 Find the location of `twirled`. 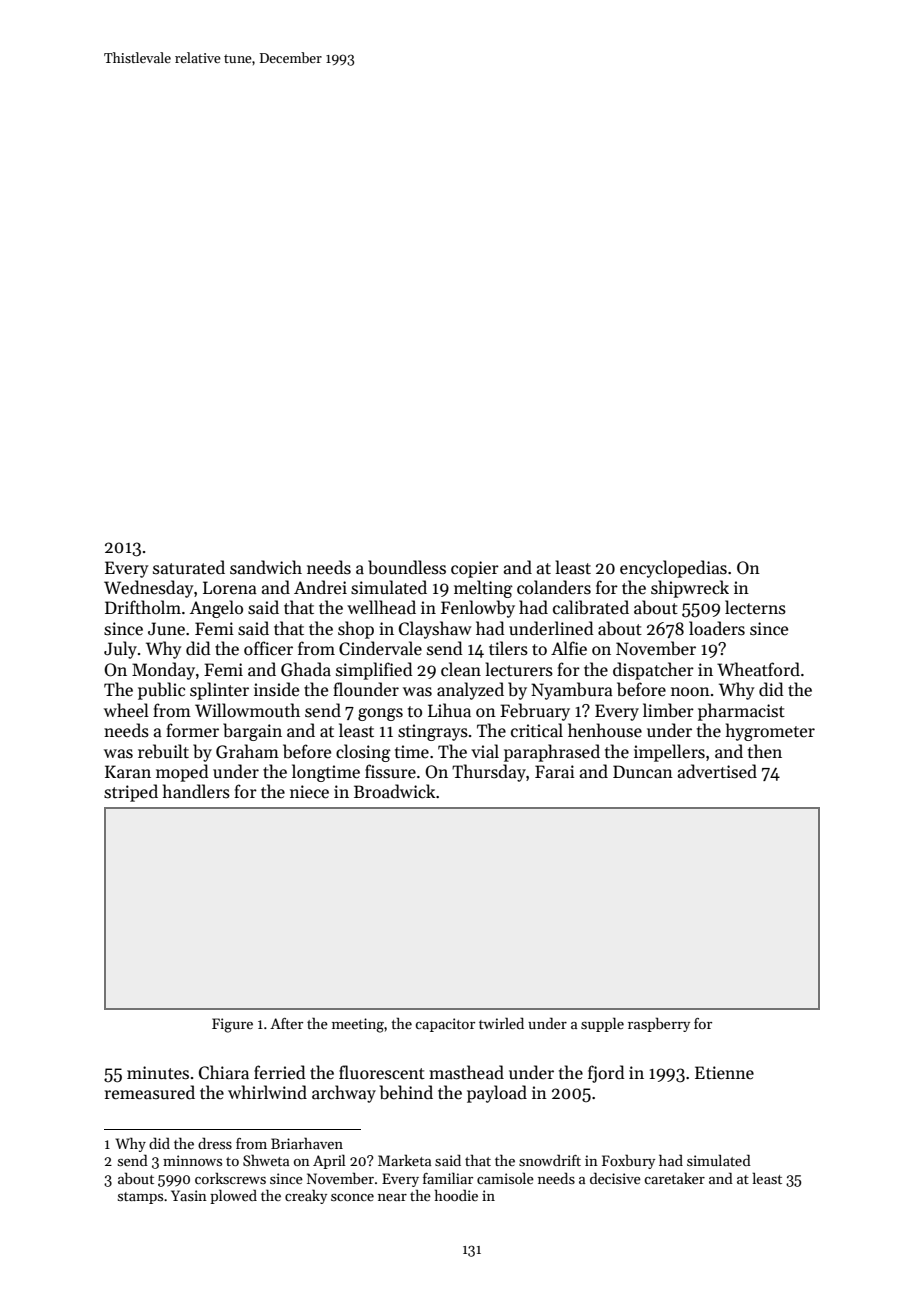

twirled is located at coordinates (501, 1023).
